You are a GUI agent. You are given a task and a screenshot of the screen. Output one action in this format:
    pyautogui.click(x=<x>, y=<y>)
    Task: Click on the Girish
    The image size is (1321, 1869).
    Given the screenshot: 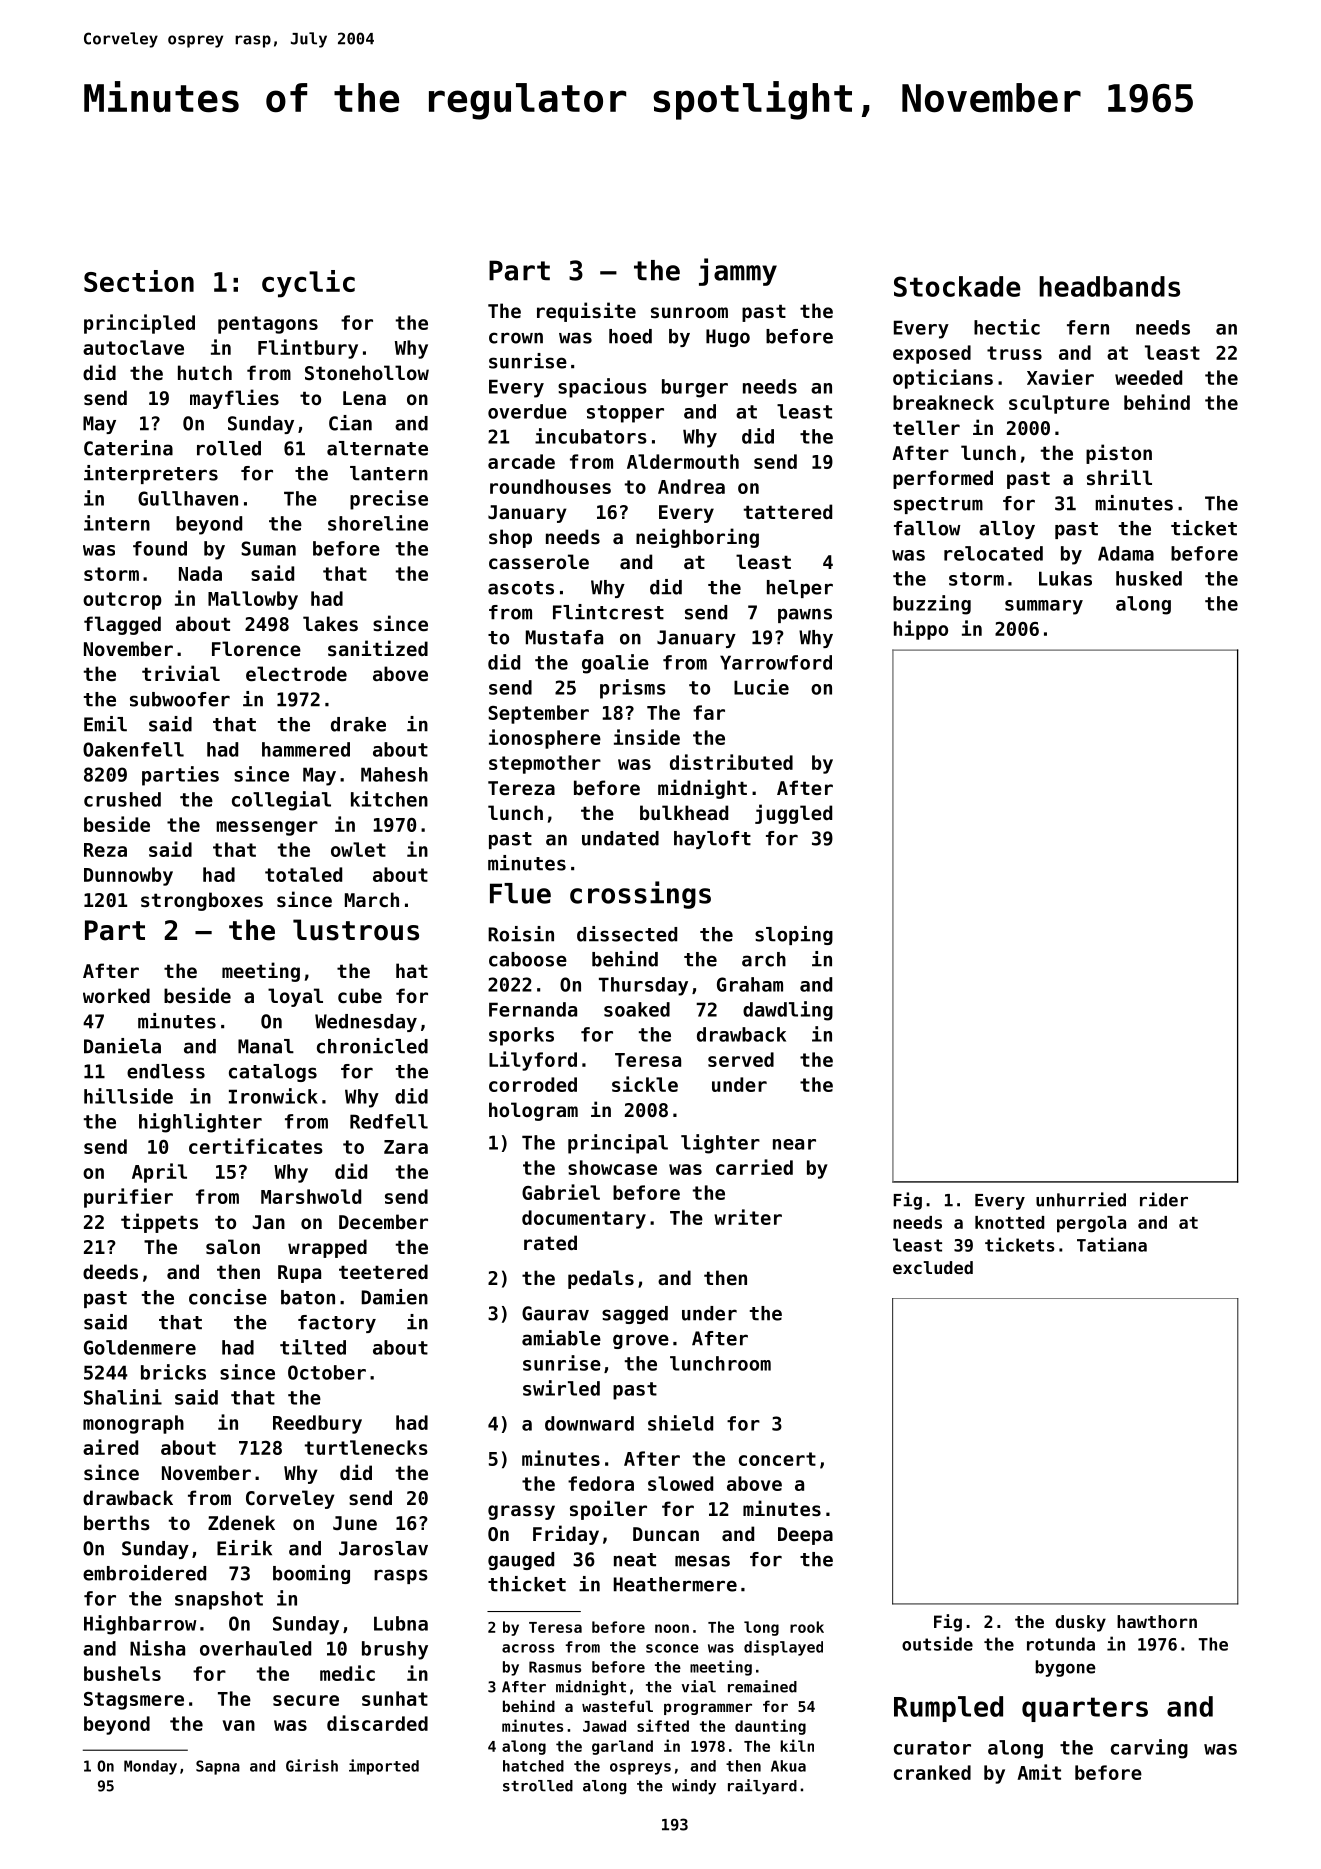 What is the action you would take?
    pyautogui.click(x=312, y=1765)
